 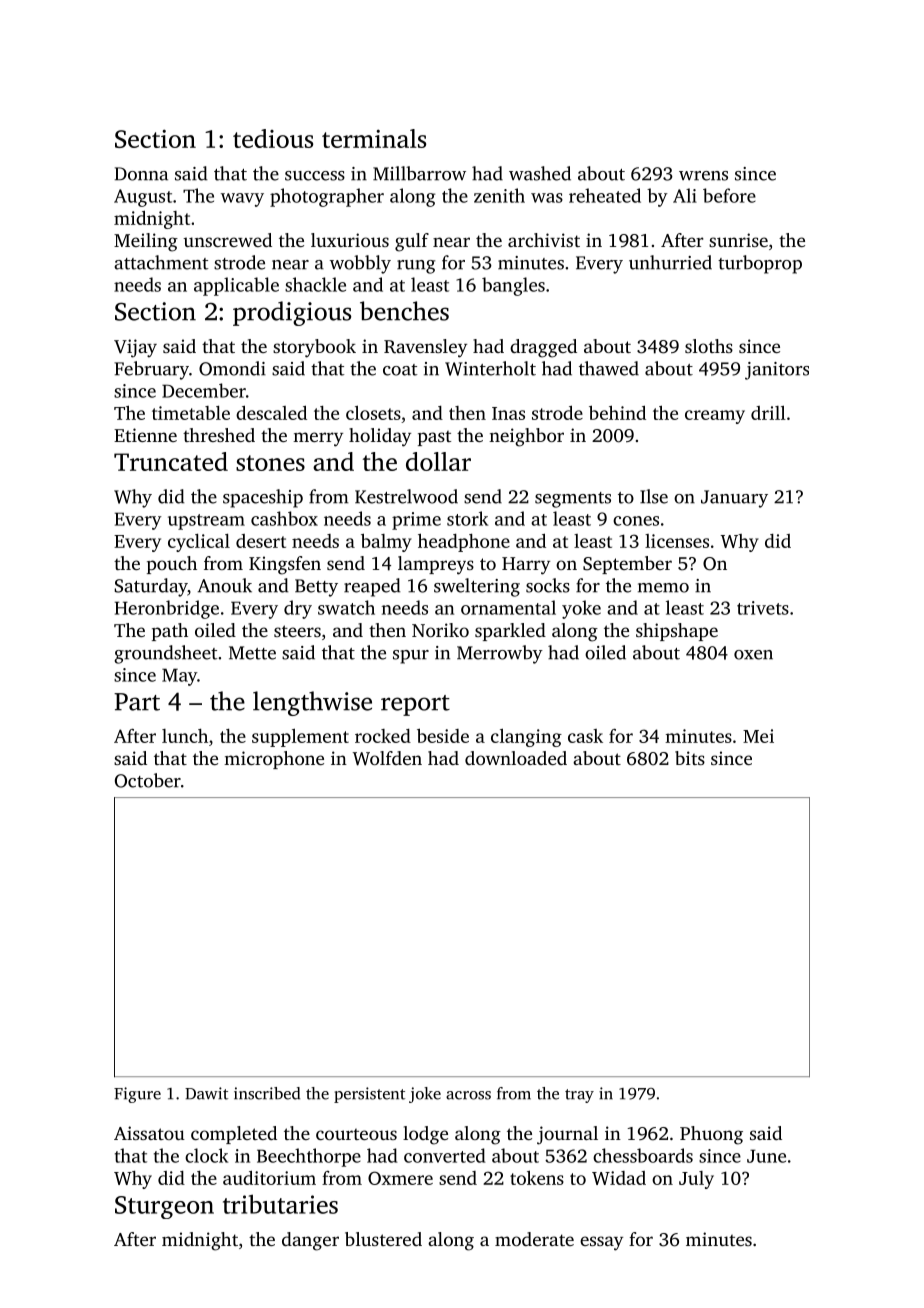 I want to click on essay, so click(x=601, y=1243).
